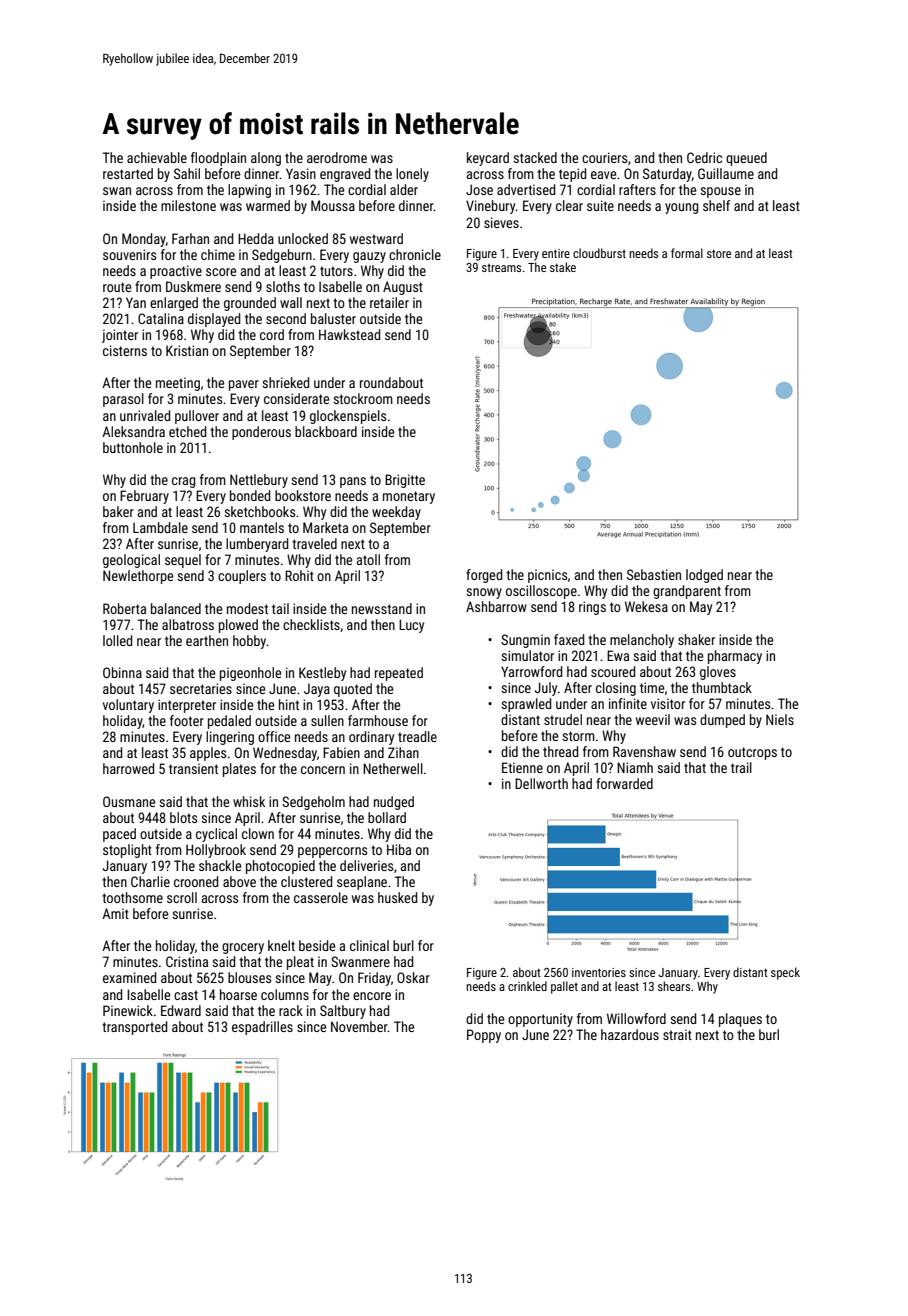  I want to click on nudged, so click(394, 803).
